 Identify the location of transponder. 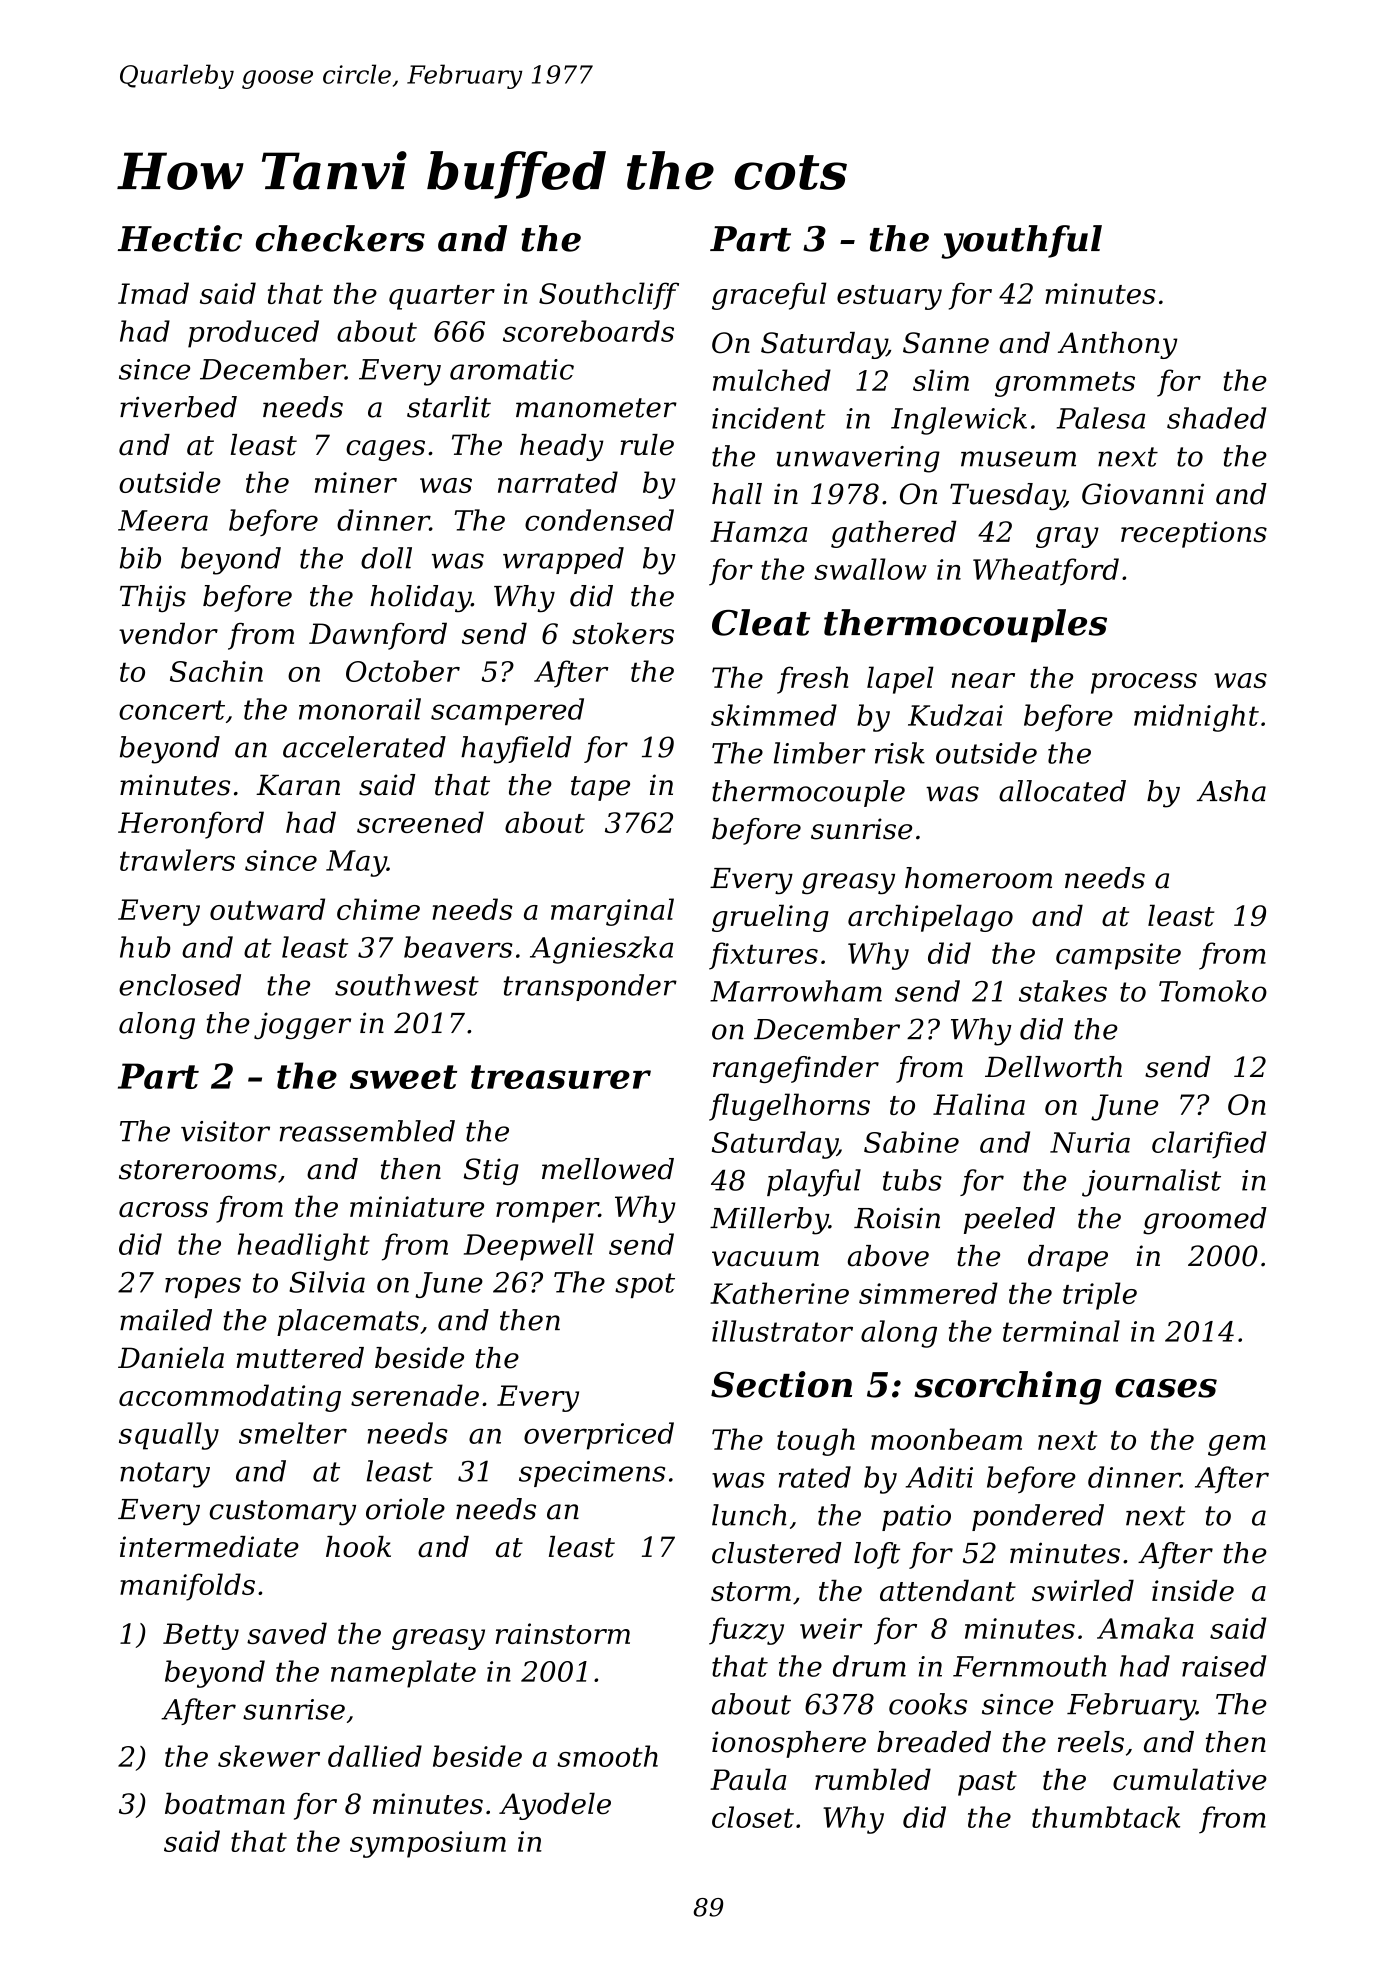
(590, 987).
